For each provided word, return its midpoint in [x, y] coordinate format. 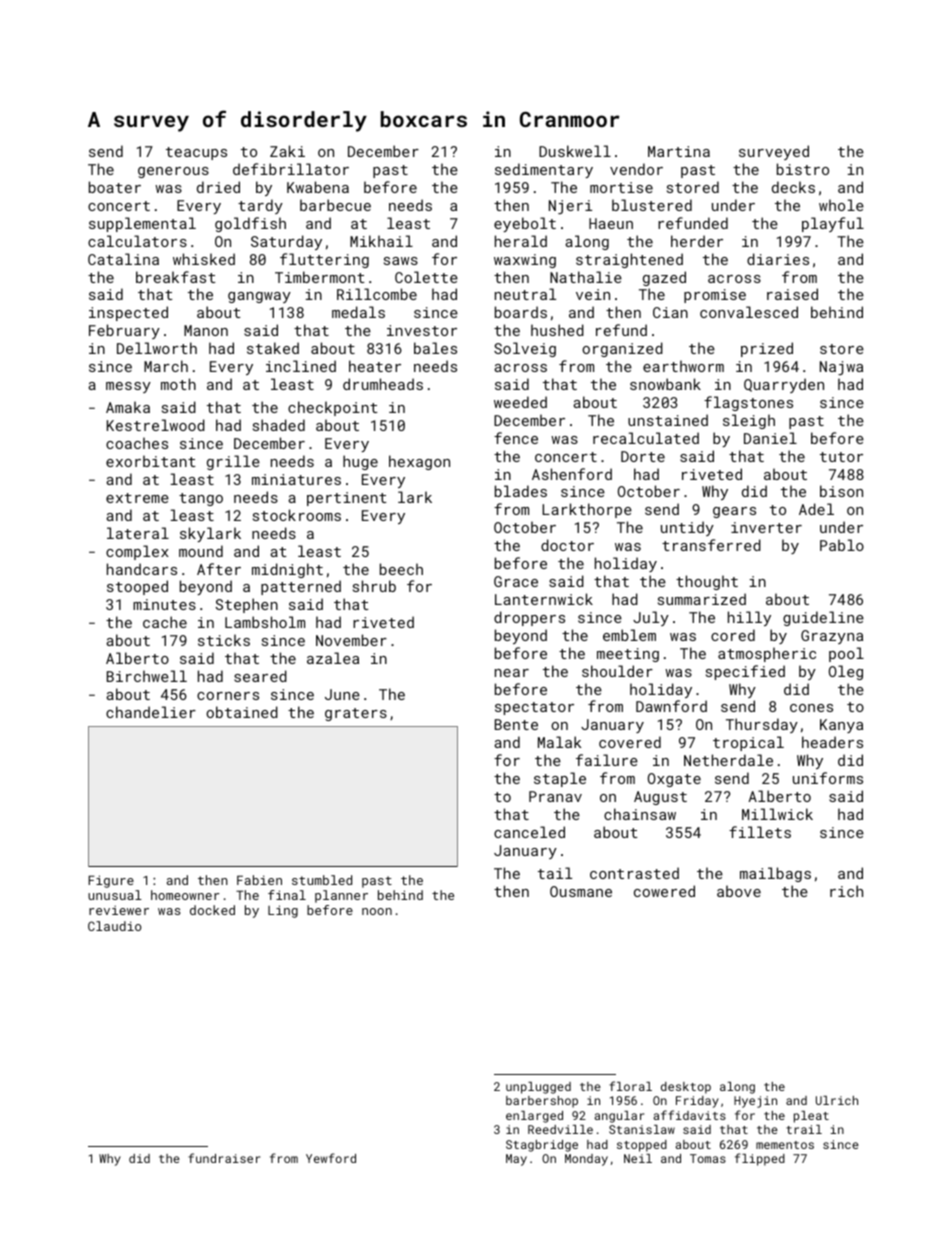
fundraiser [224, 1158]
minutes [164, 604]
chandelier [151, 712]
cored [733, 635]
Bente [516, 724]
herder [697, 241]
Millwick [777, 814]
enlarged [534, 1117]
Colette [426, 277]
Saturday [286, 242]
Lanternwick [544, 599]
